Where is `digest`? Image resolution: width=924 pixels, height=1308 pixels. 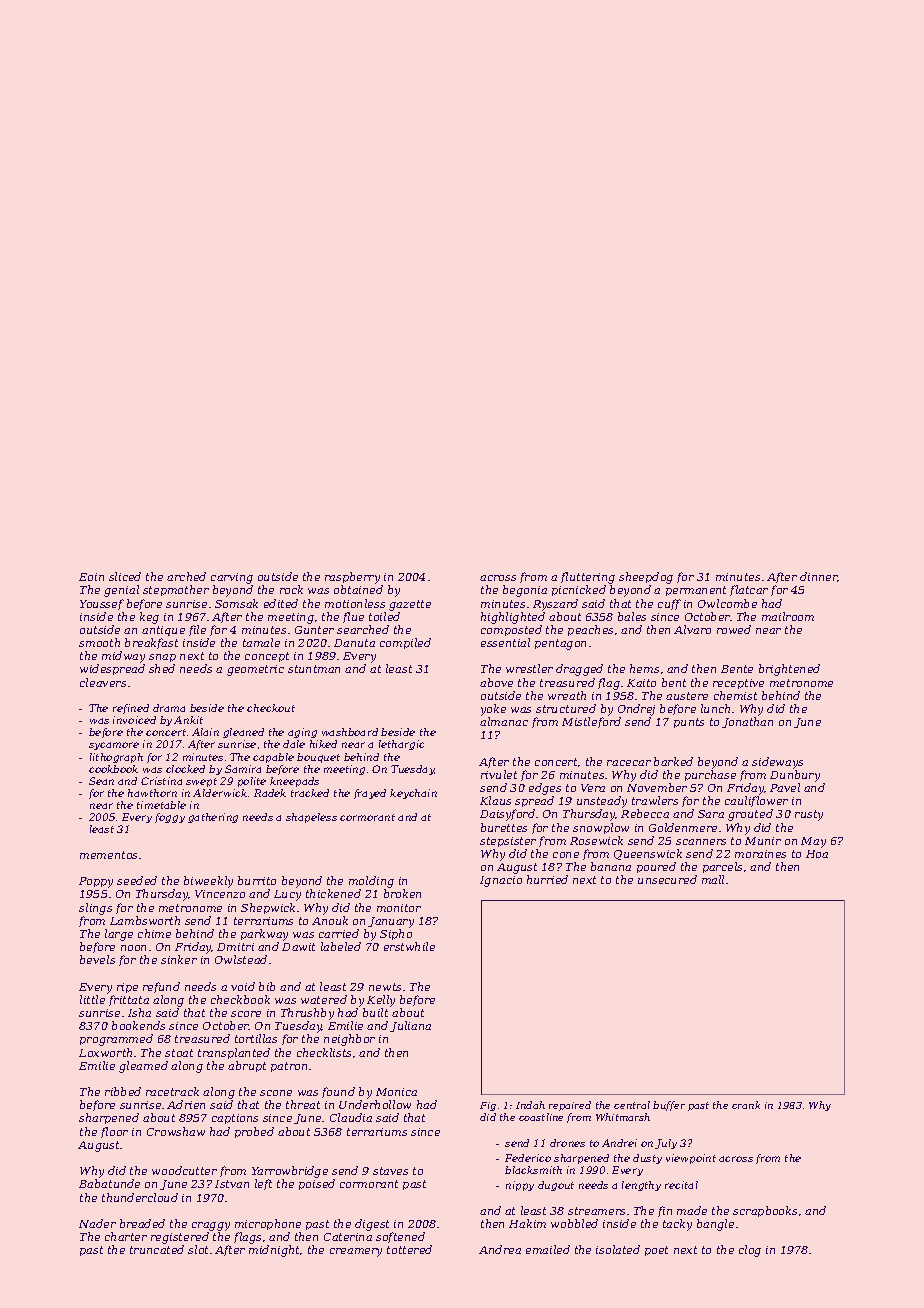
digest is located at coordinates (372, 1225).
